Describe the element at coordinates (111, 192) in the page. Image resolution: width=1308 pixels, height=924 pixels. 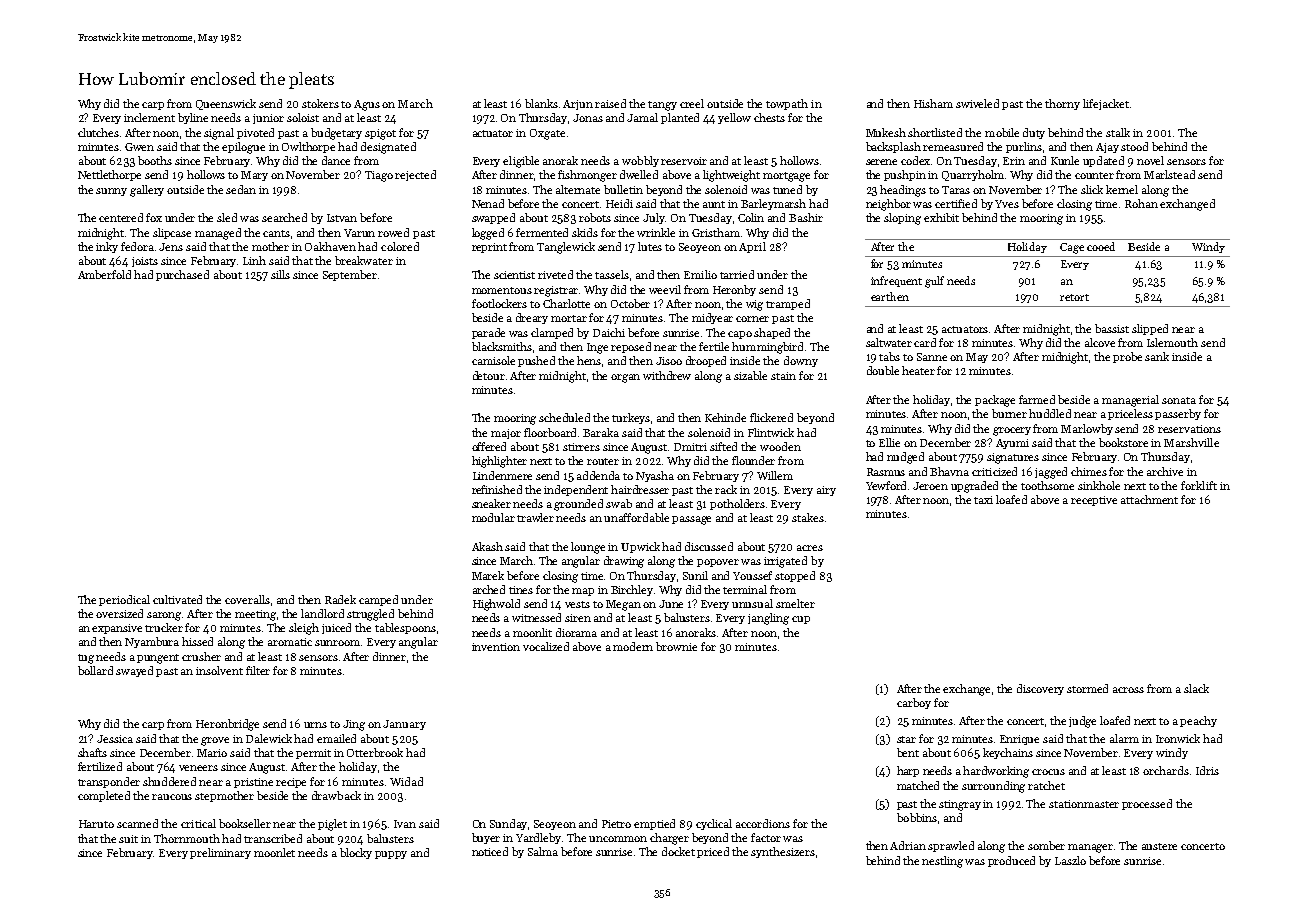
I see `sunny` at that location.
